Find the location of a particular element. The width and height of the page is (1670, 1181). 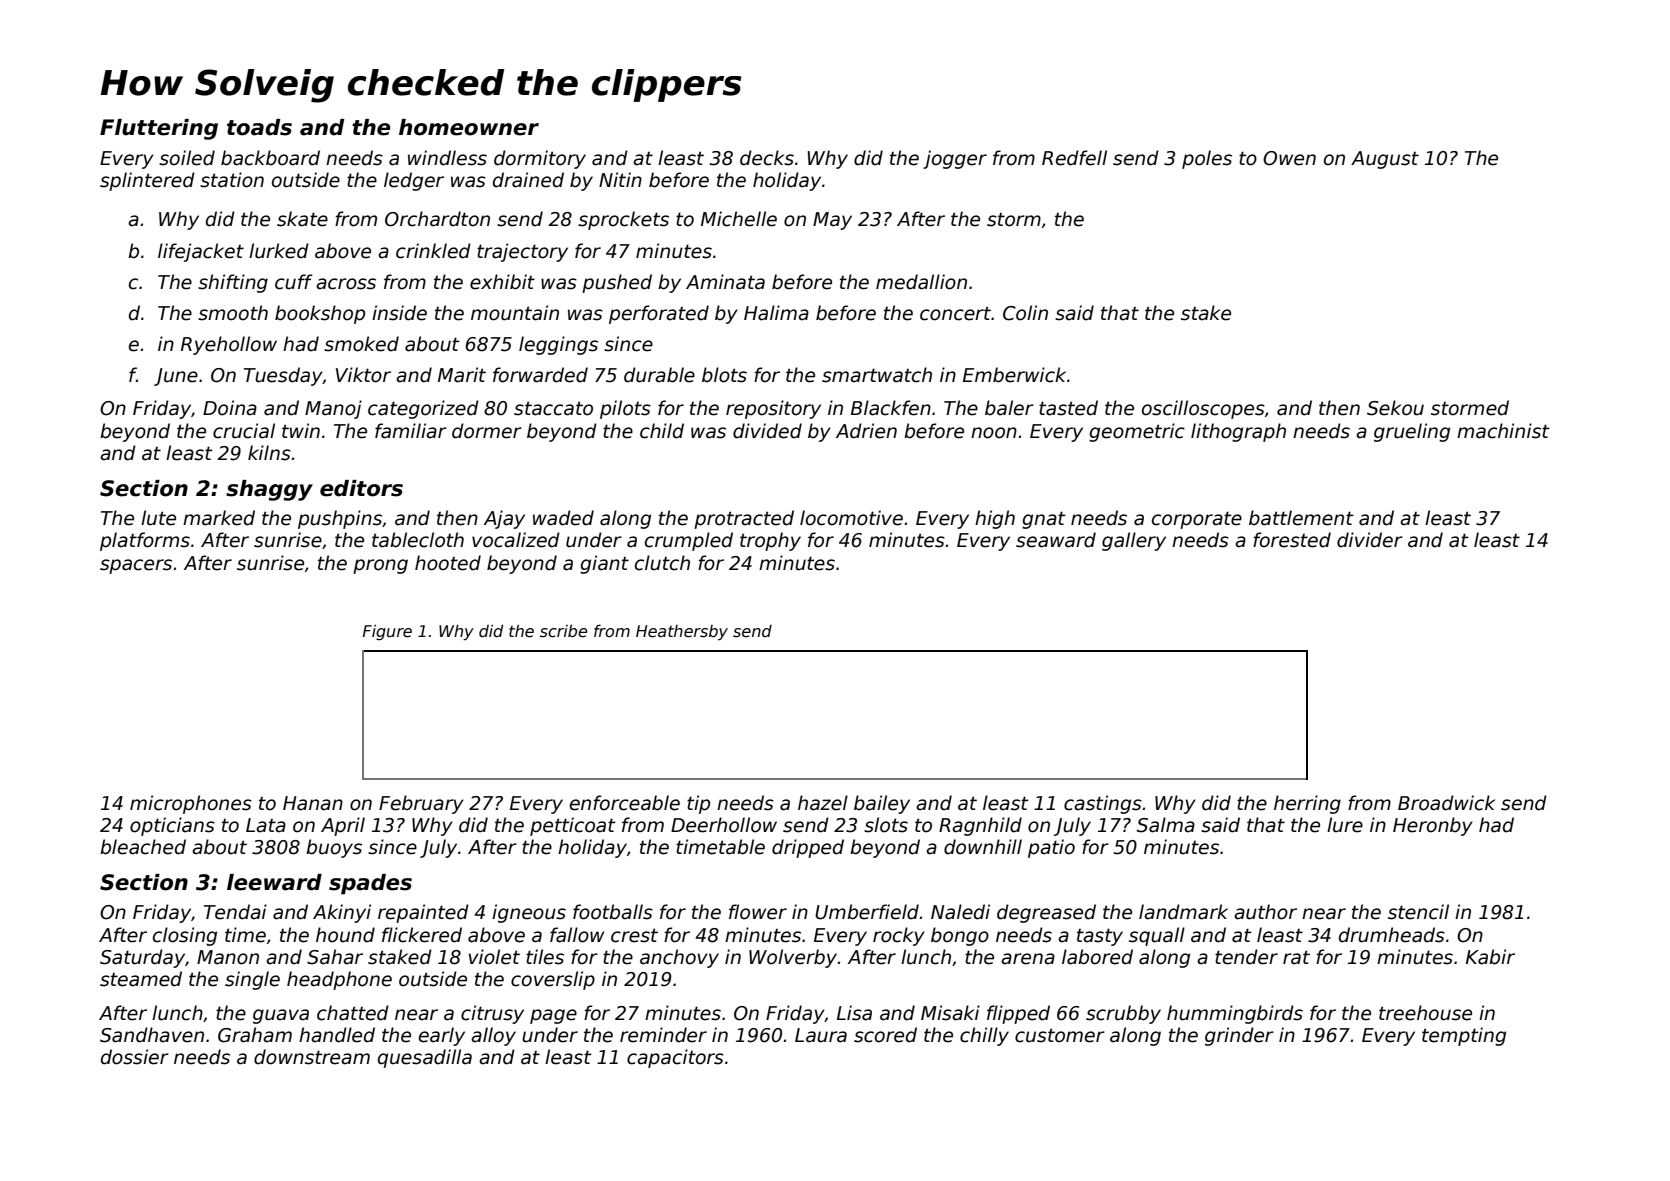

Owen is located at coordinates (1289, 158).
